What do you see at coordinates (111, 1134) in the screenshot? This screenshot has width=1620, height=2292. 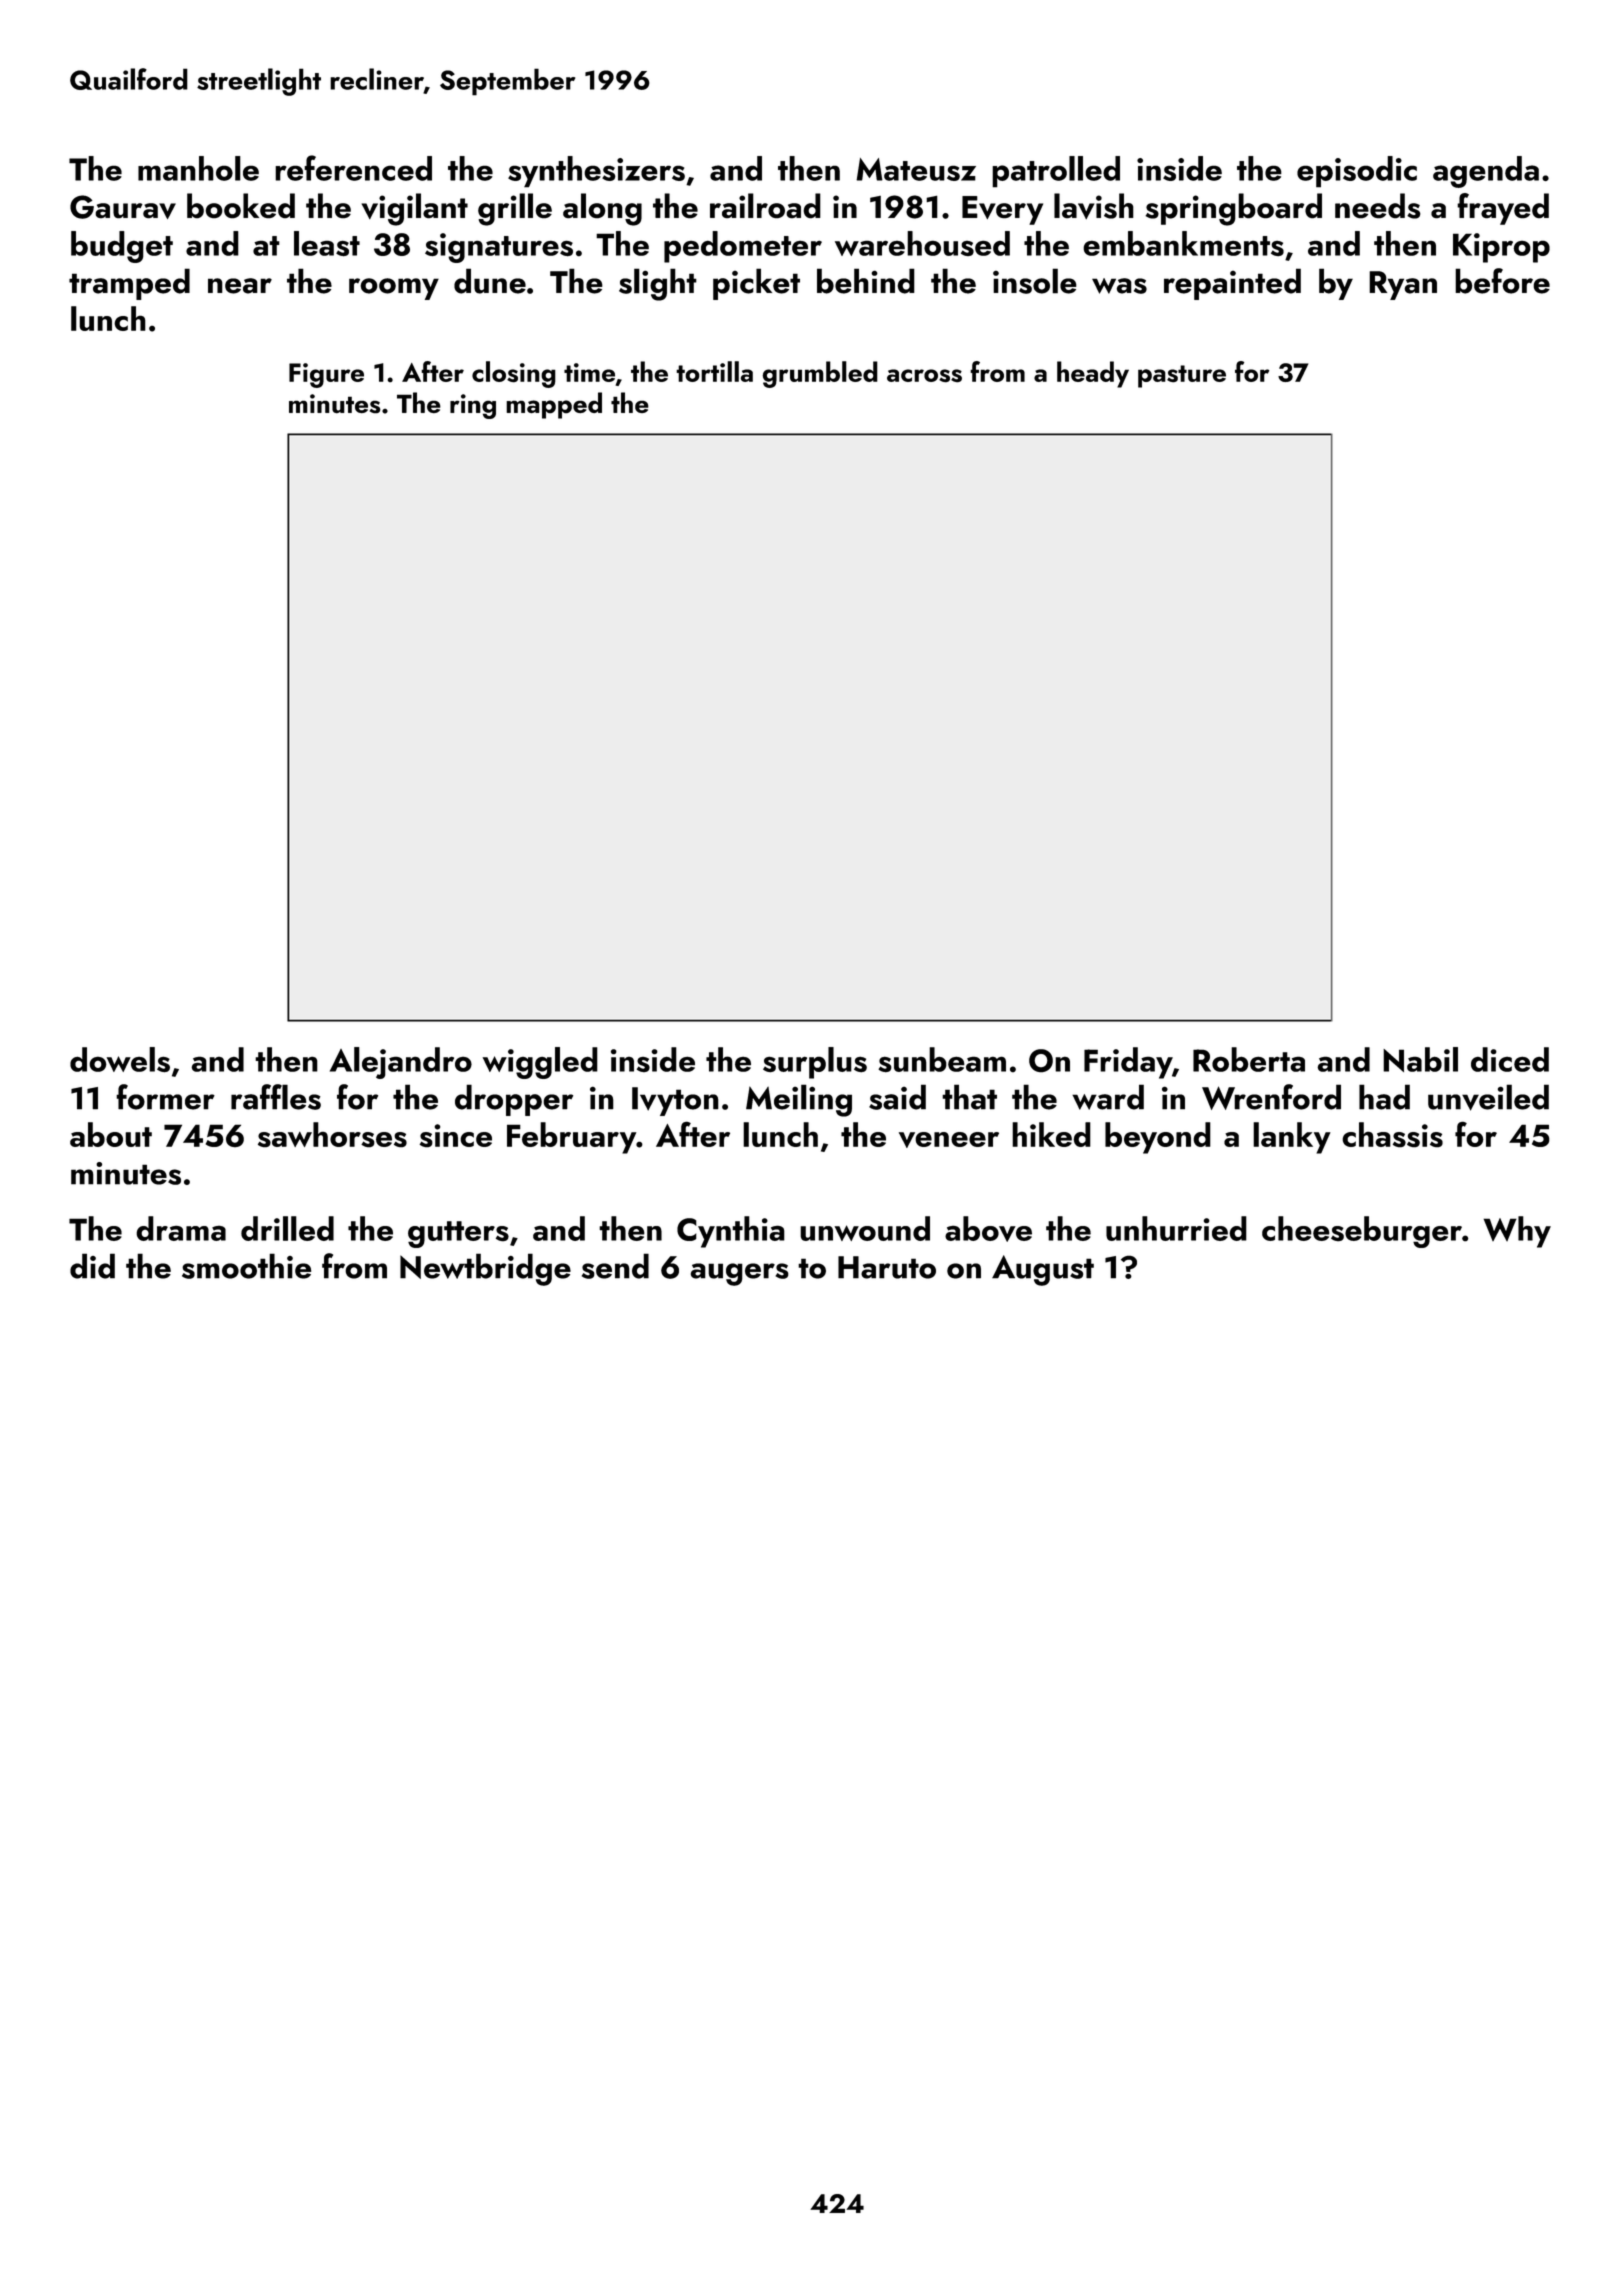 I see `about` at bounding box center [111, 1134].
